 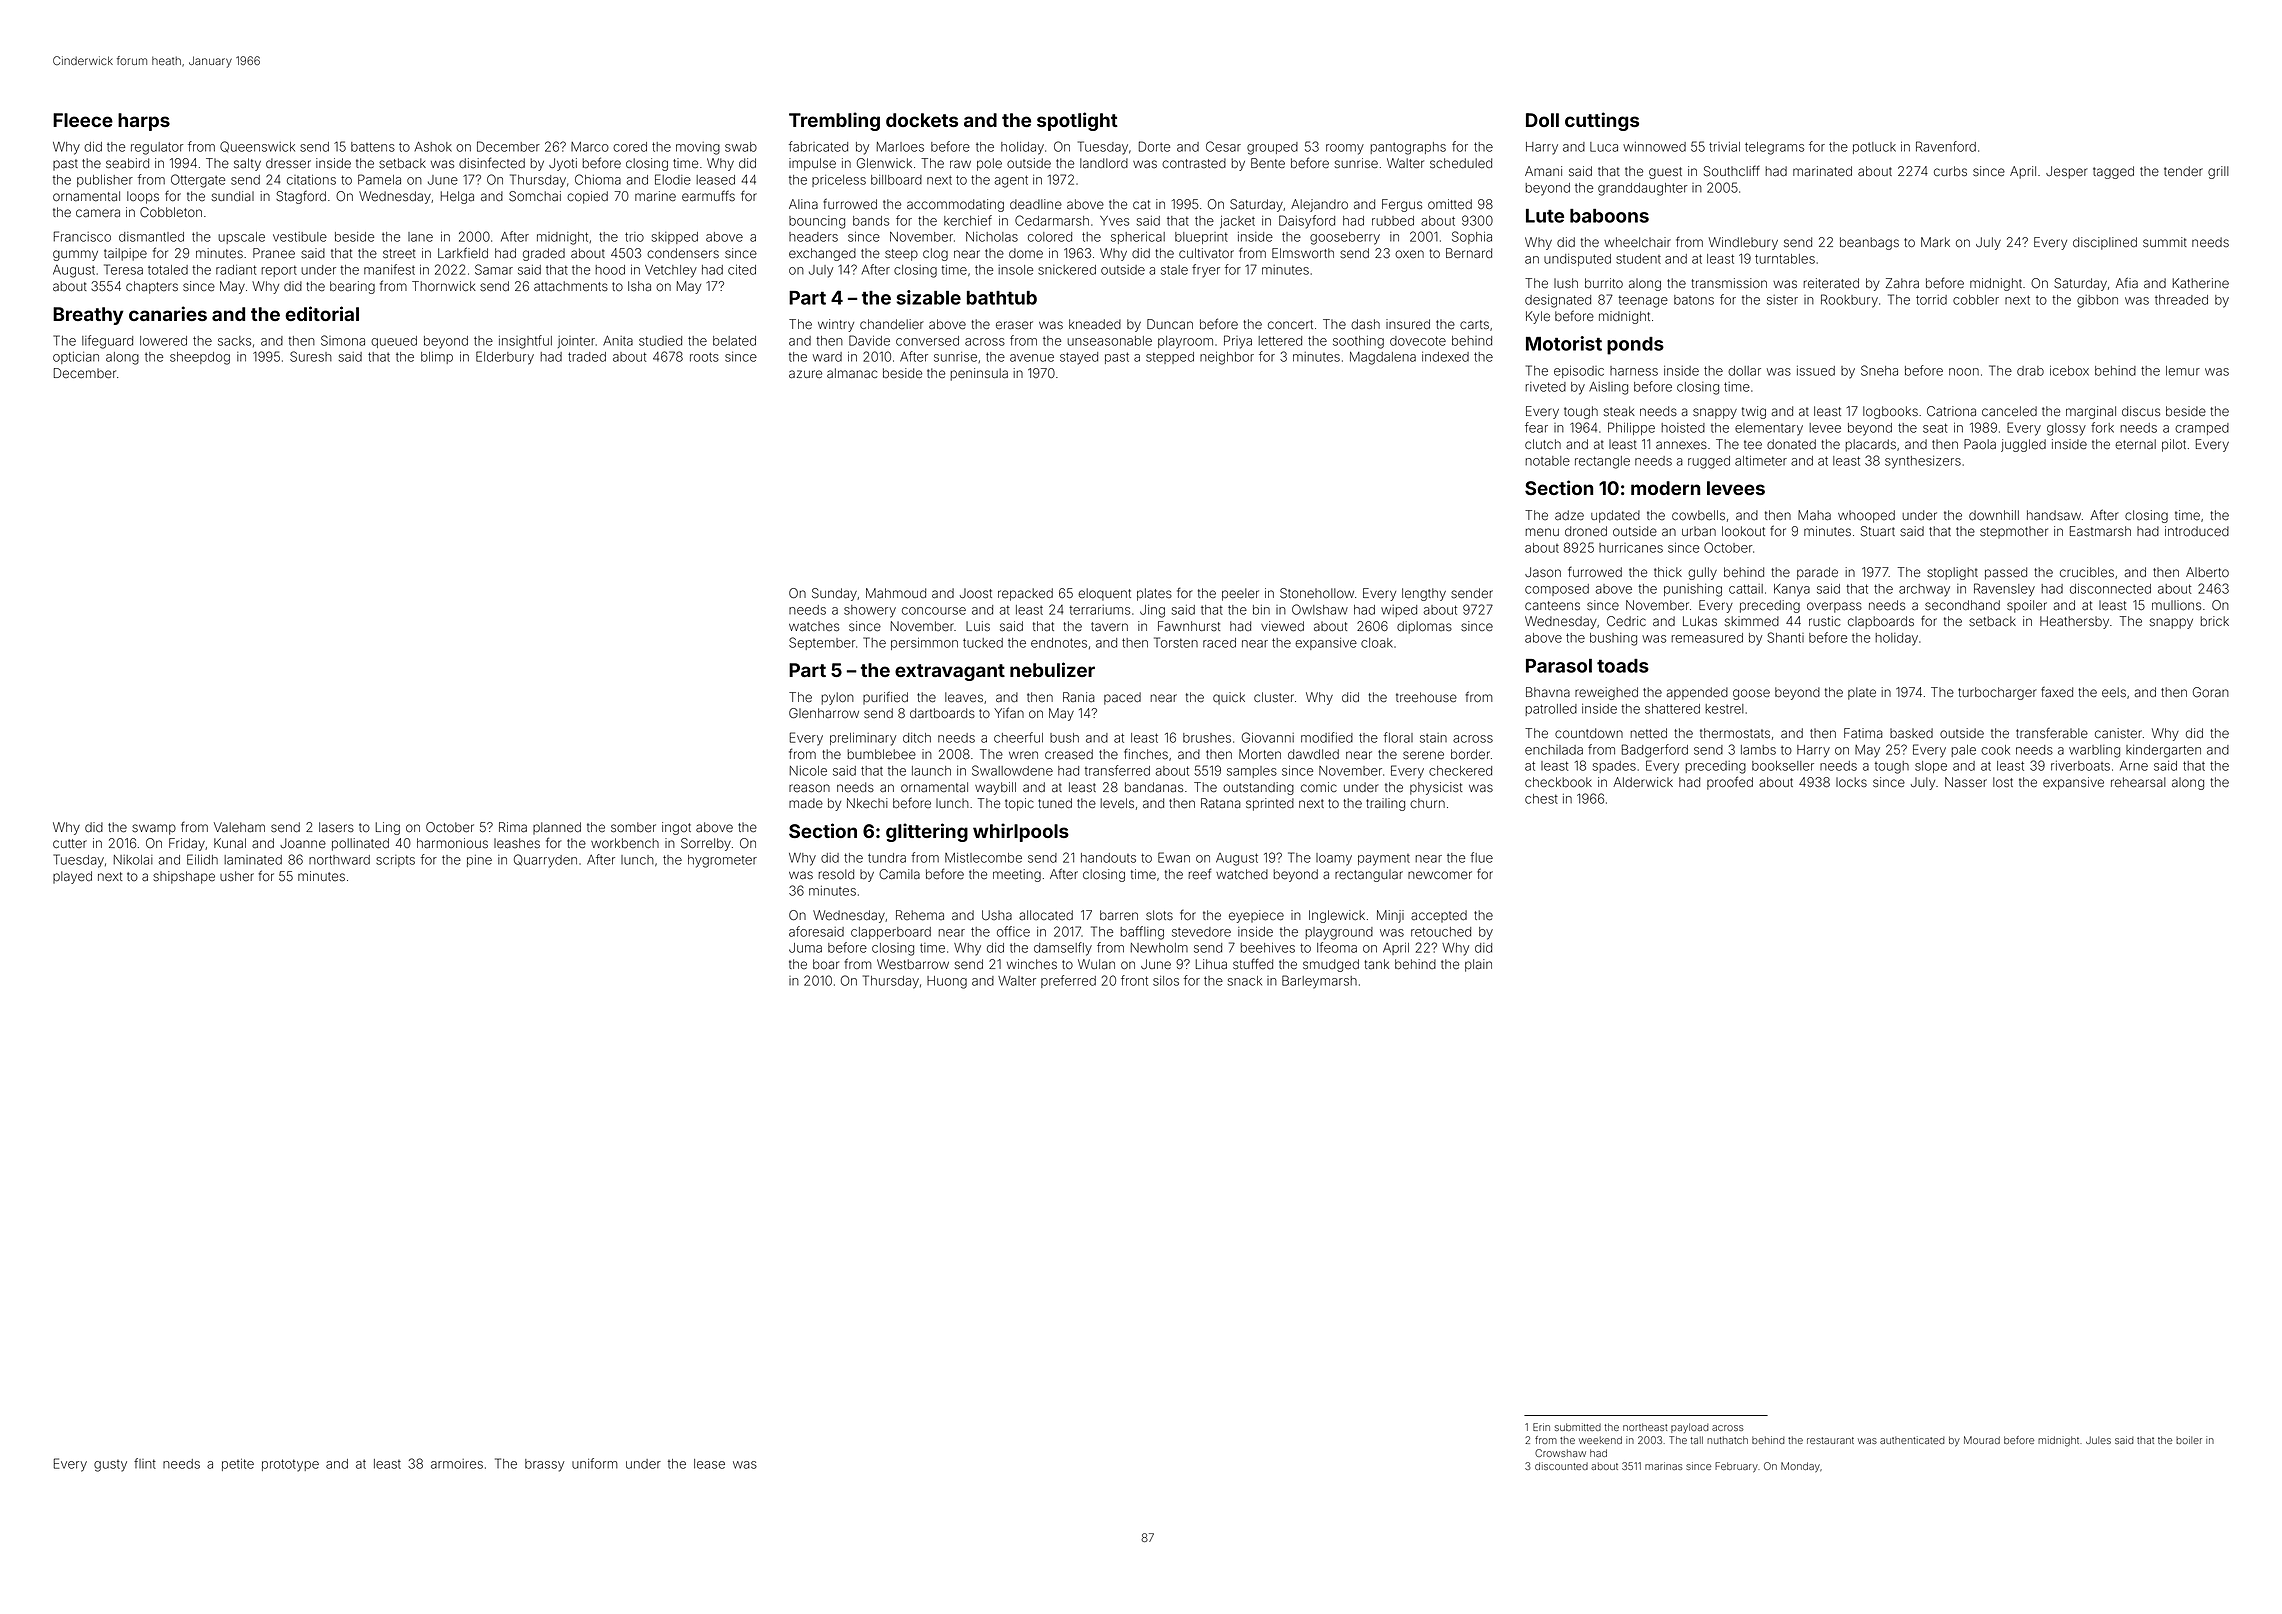 What do you see at coordinates (234, 341) in the document?
I see `sacks` at bounding box center [234, 341].
